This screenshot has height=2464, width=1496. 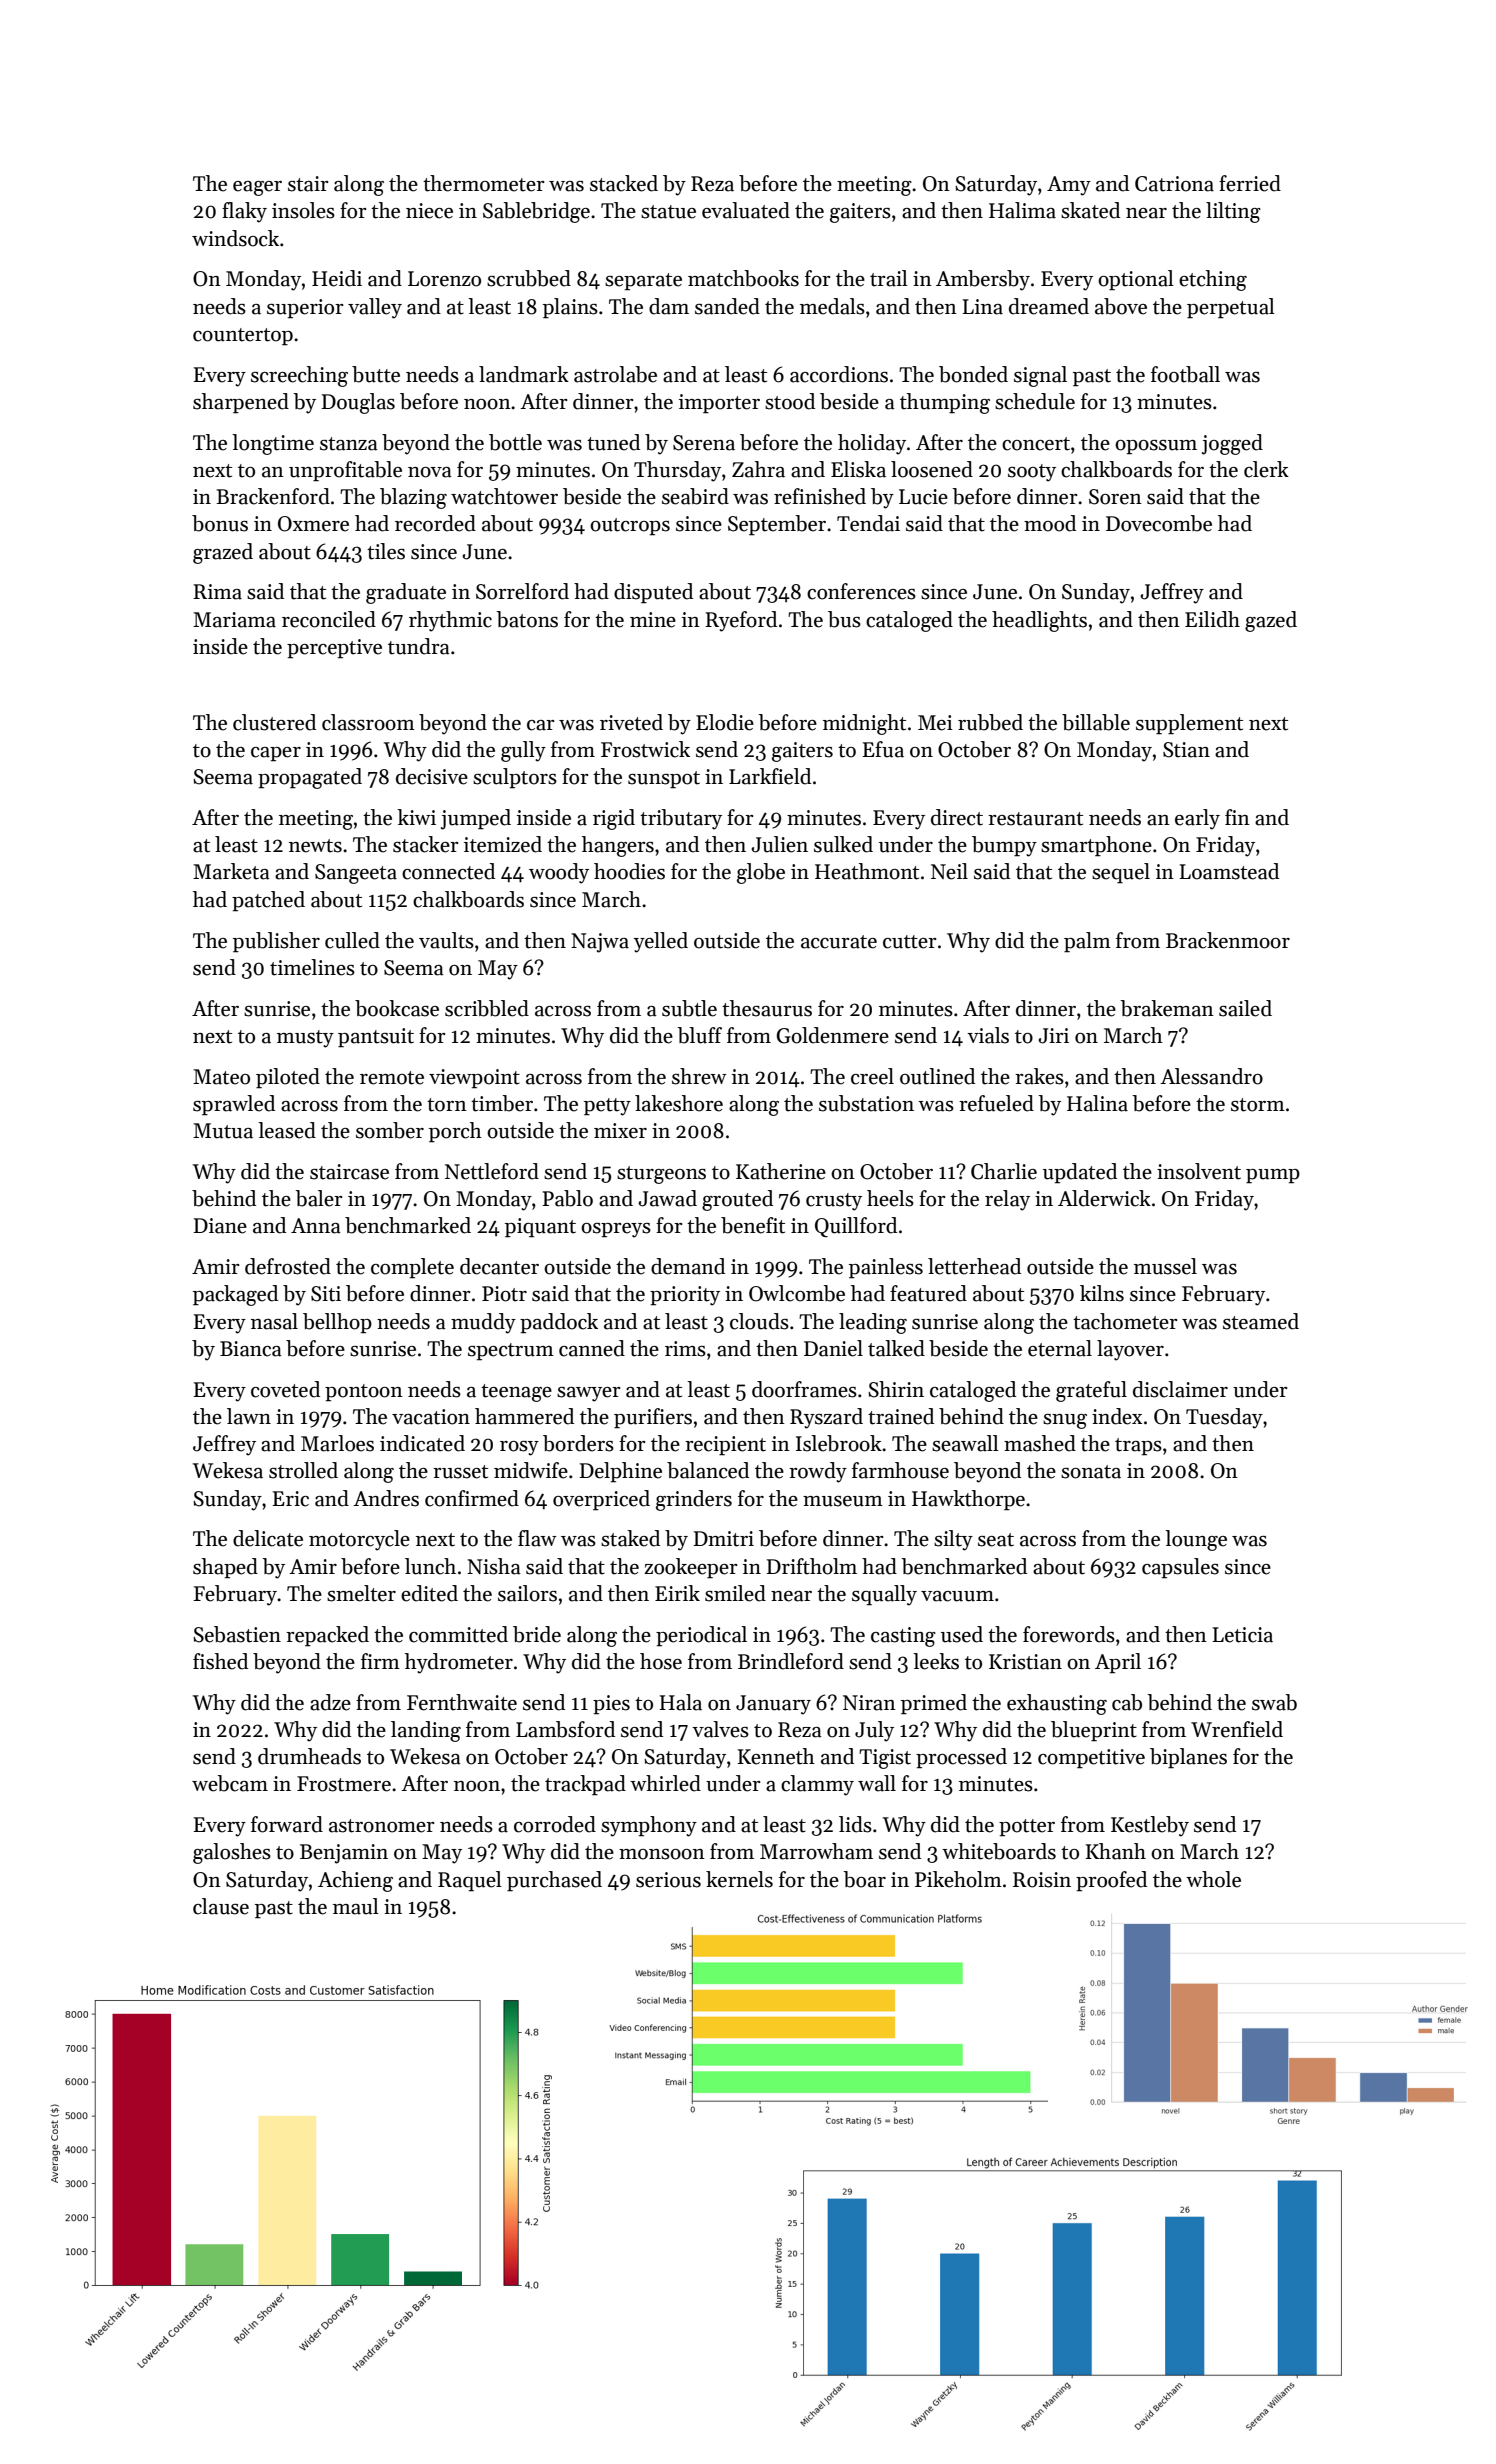 I want to click on bellhop, so click(x=337, y=1323).
